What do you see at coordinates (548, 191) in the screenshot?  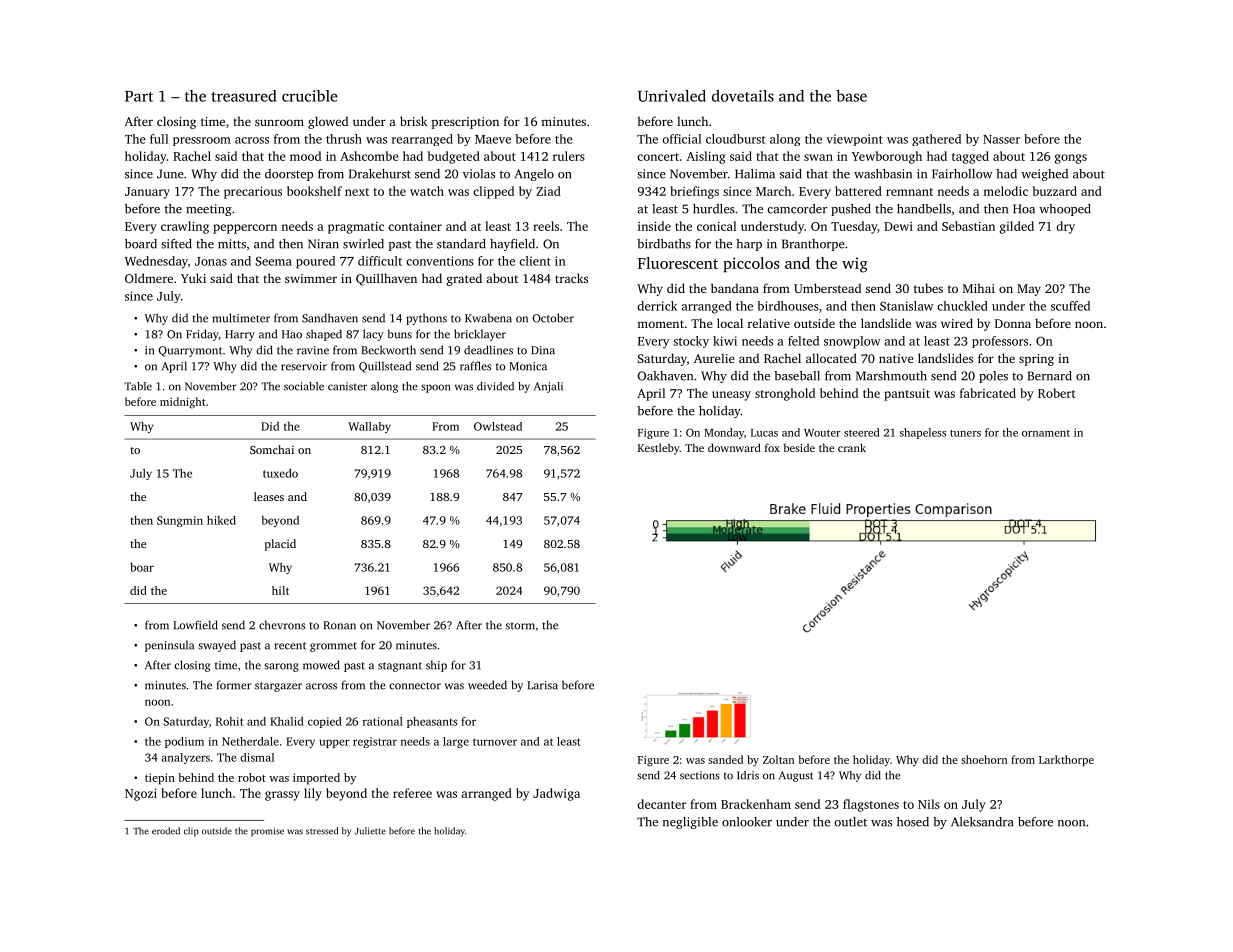 I see `Ziad` at bounding box center [548, 191].
